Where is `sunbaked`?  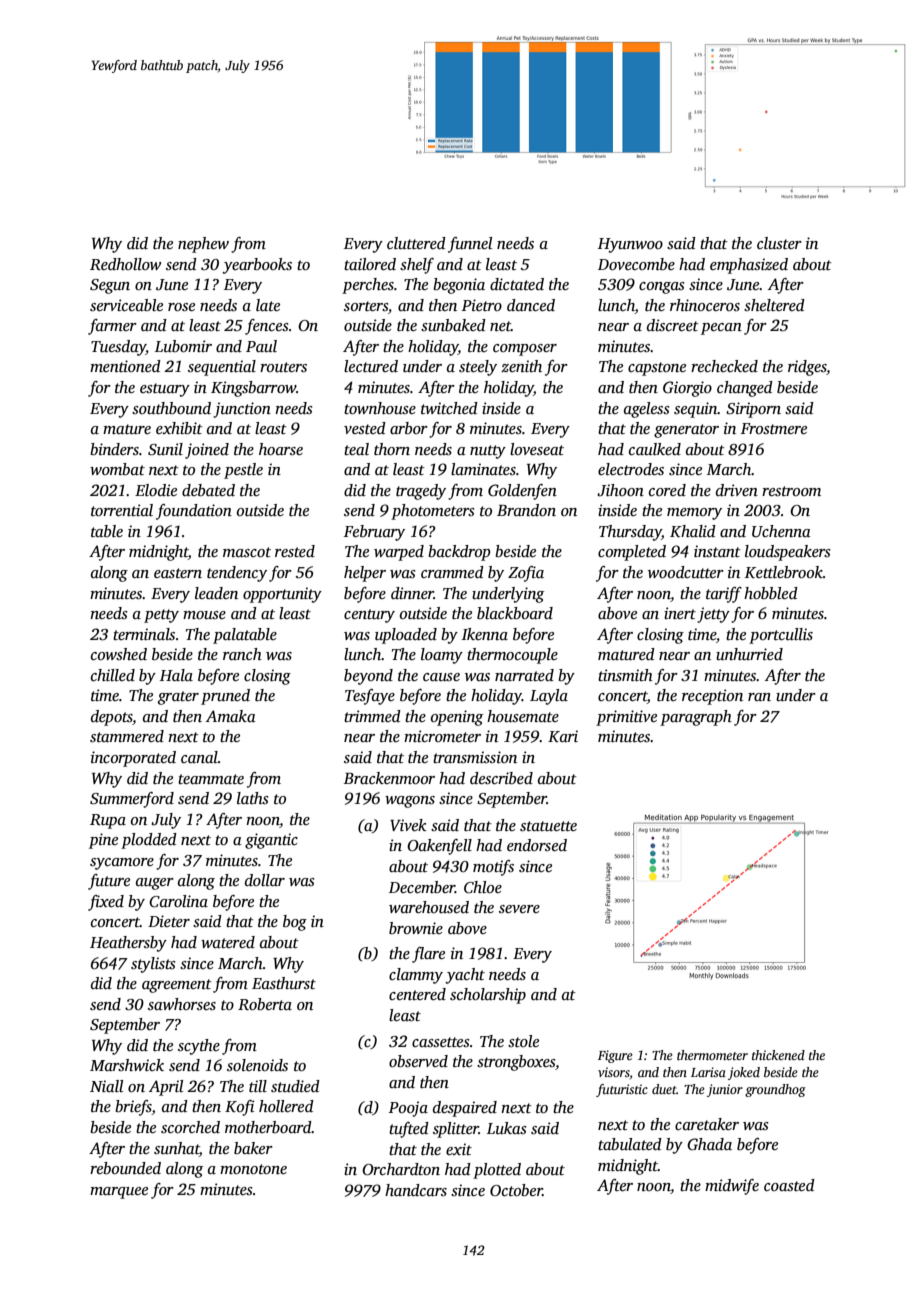 sunbaked is located at coordinates (453, 325).
